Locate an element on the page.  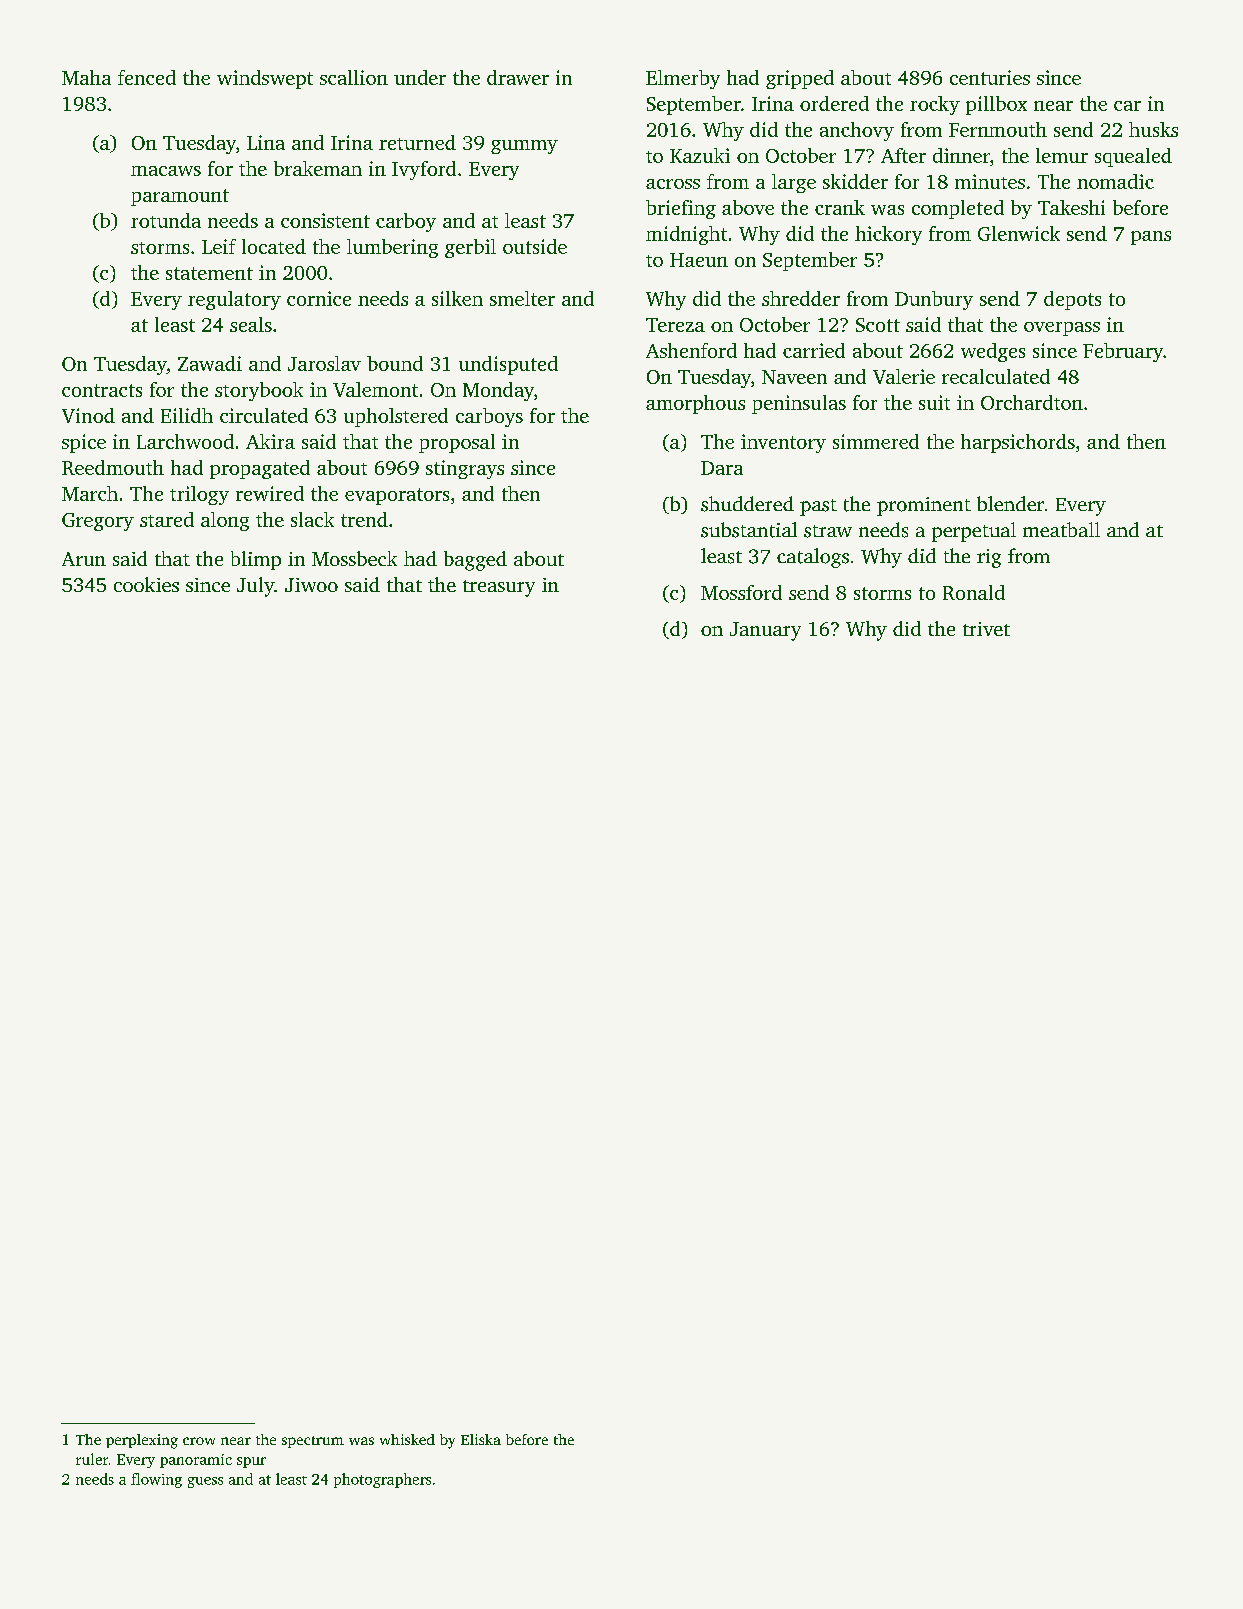
January is located at coordinates (765, 631).
